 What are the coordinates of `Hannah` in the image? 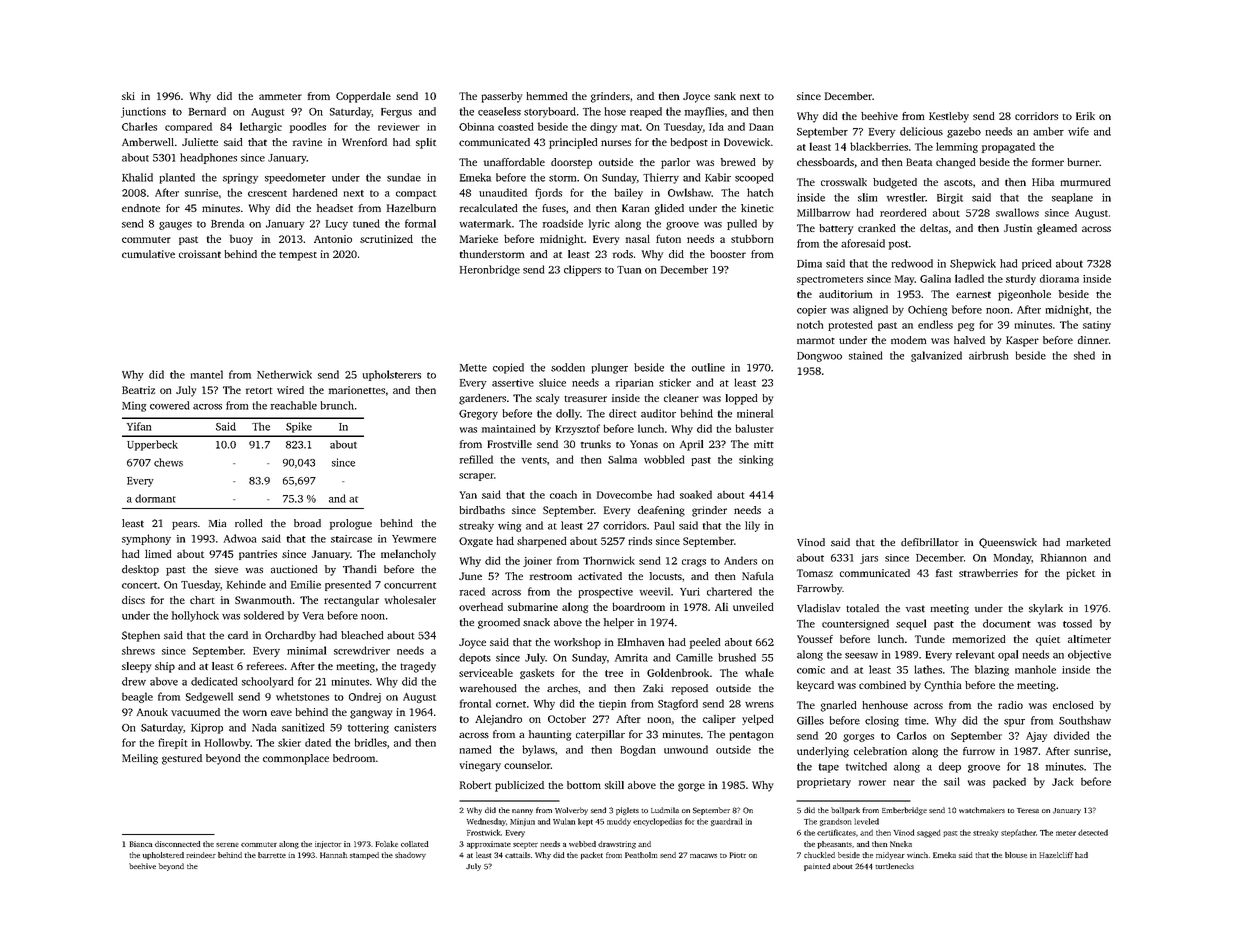 It's located at (333, 855).
